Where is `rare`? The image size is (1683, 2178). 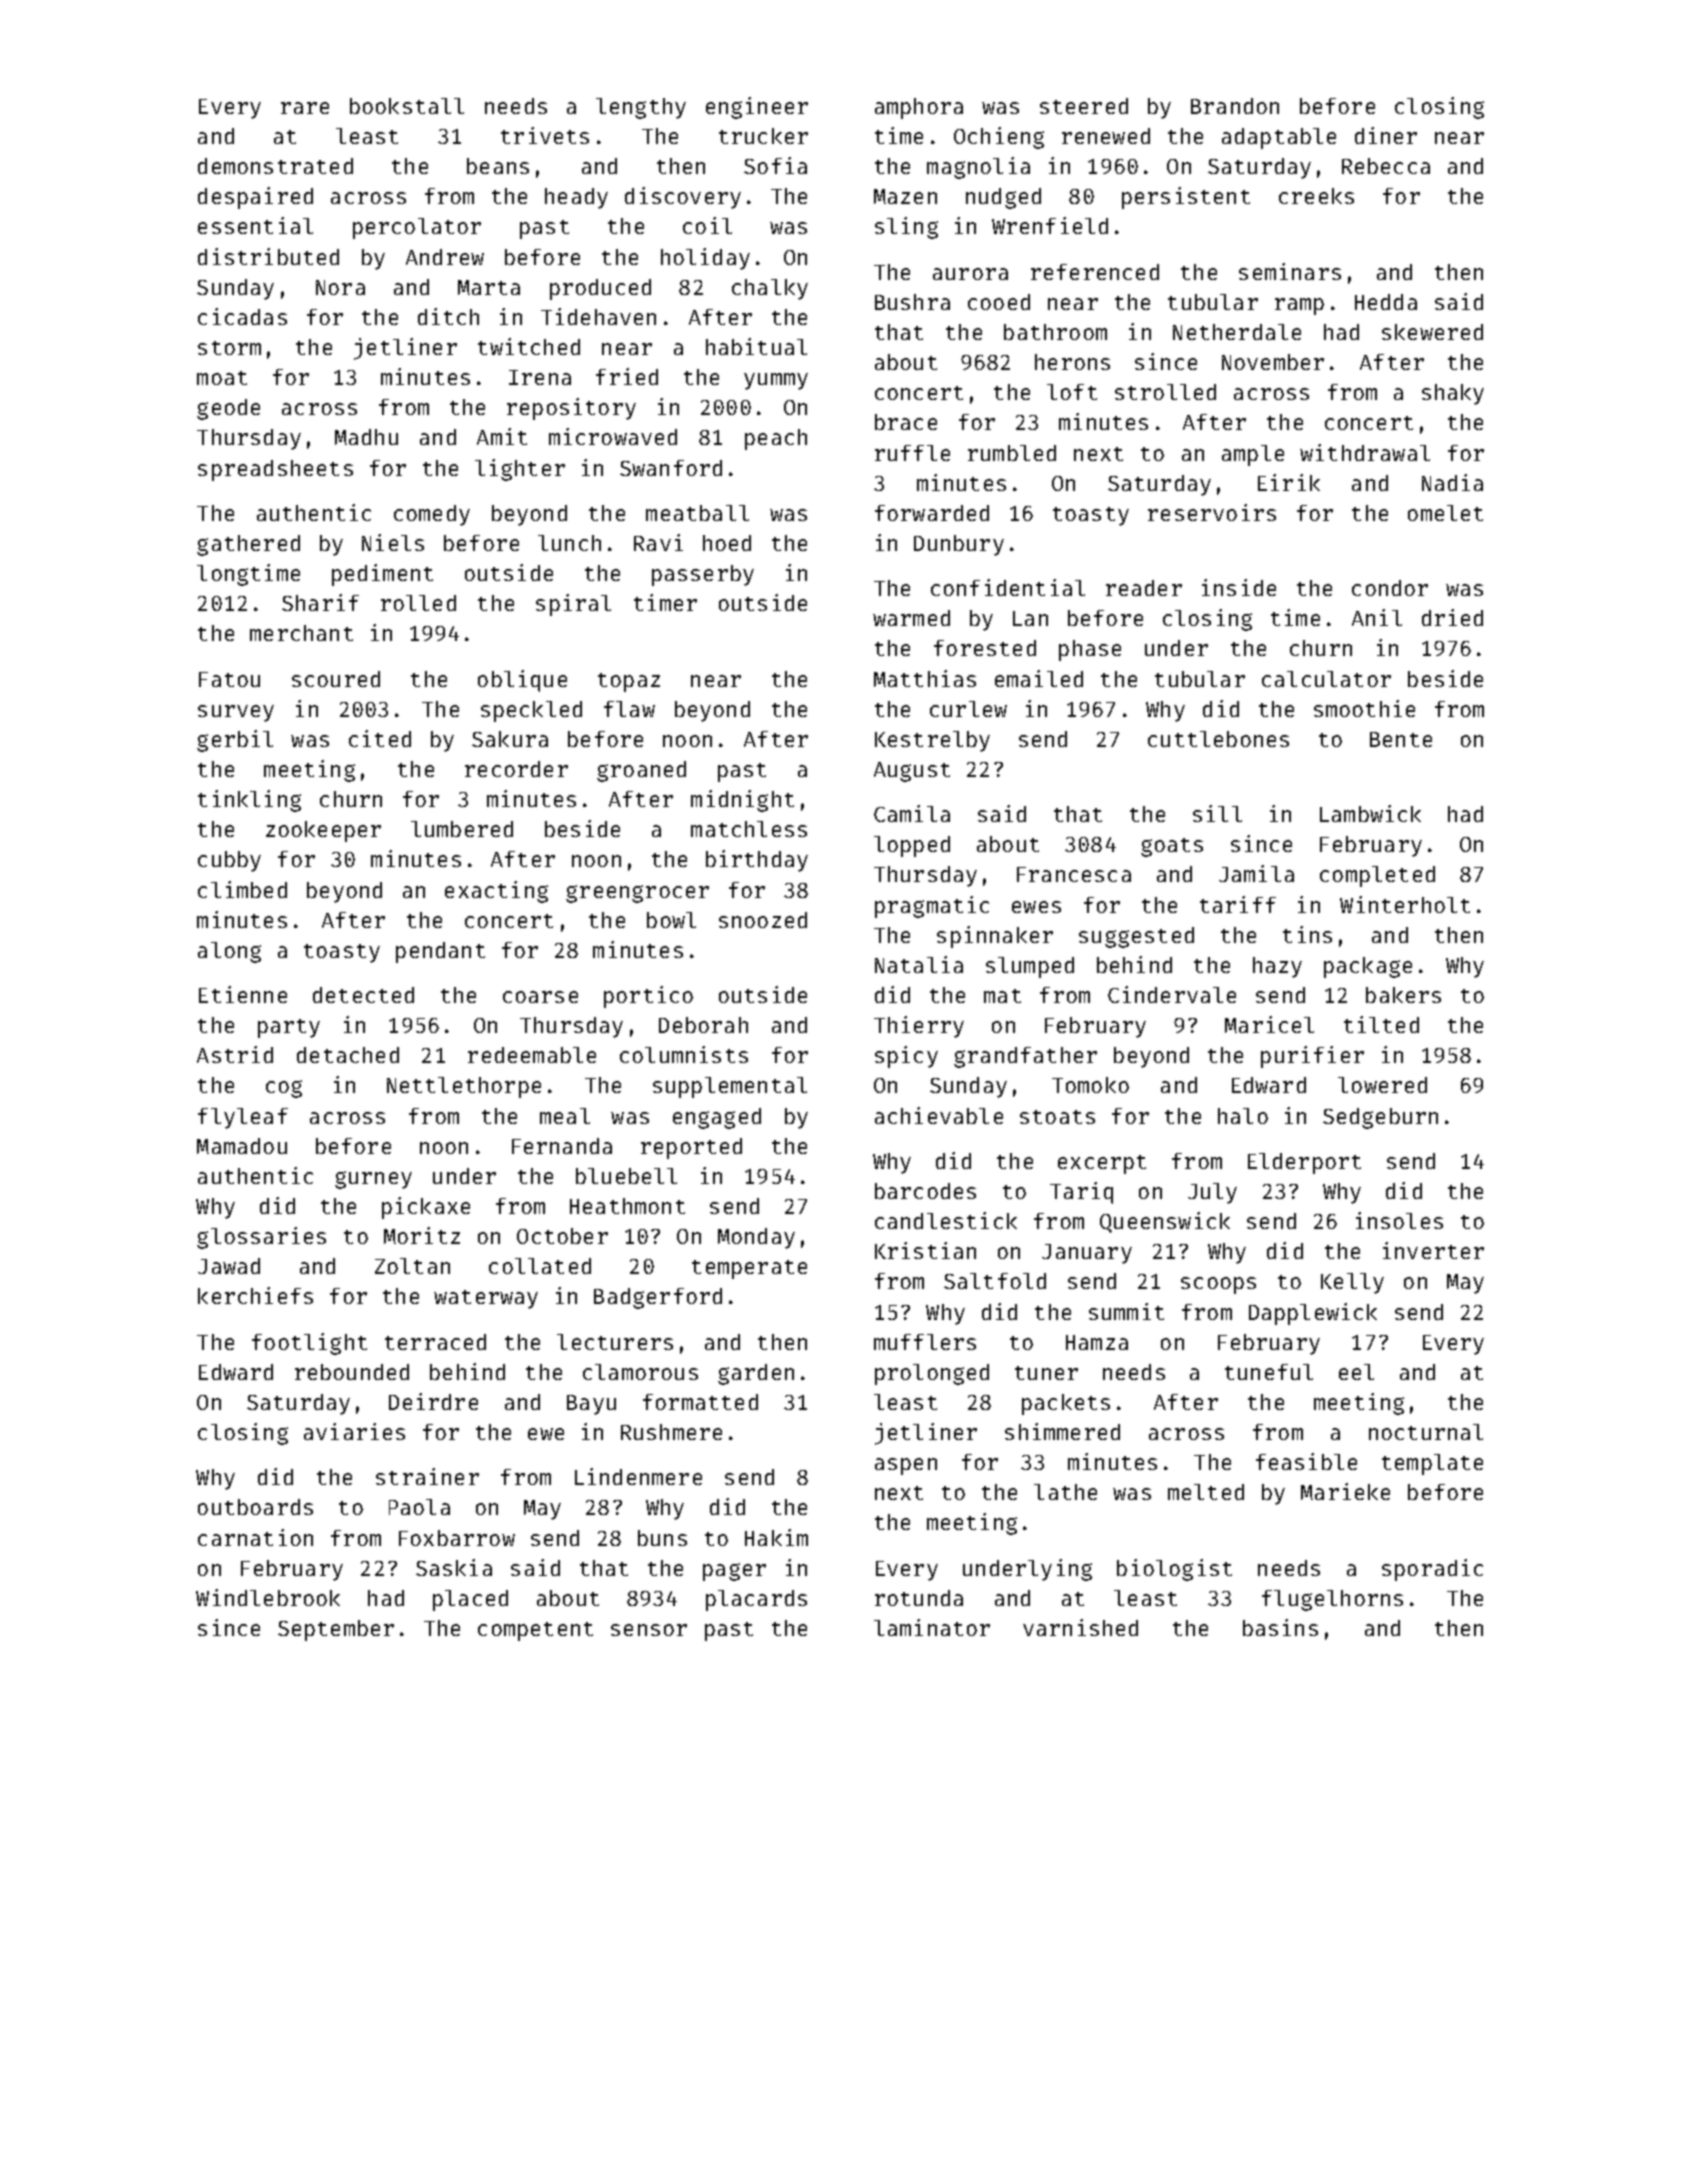 rare is located at coordinates (305, 108).
